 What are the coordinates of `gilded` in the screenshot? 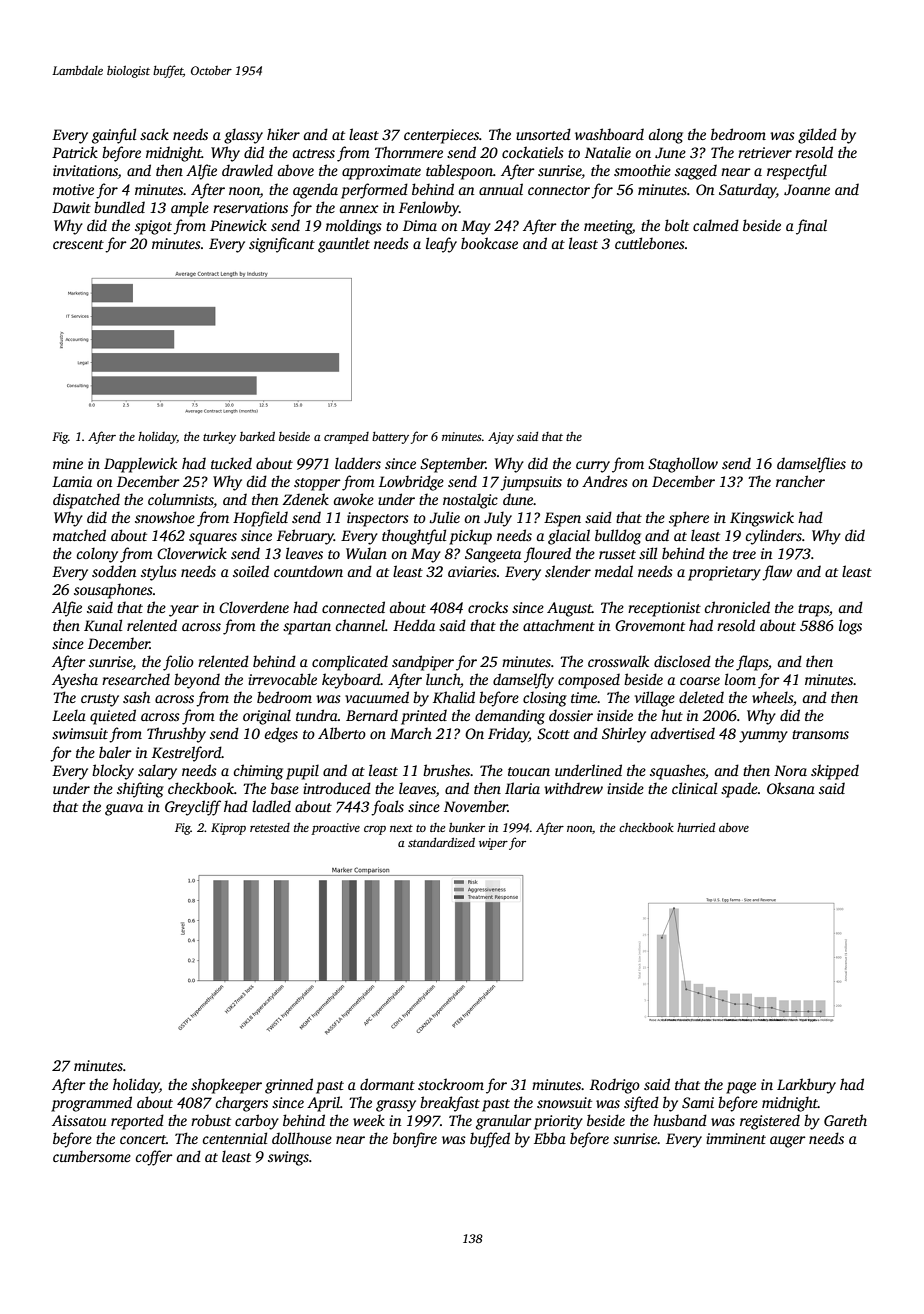 It's located at (817, 136).
